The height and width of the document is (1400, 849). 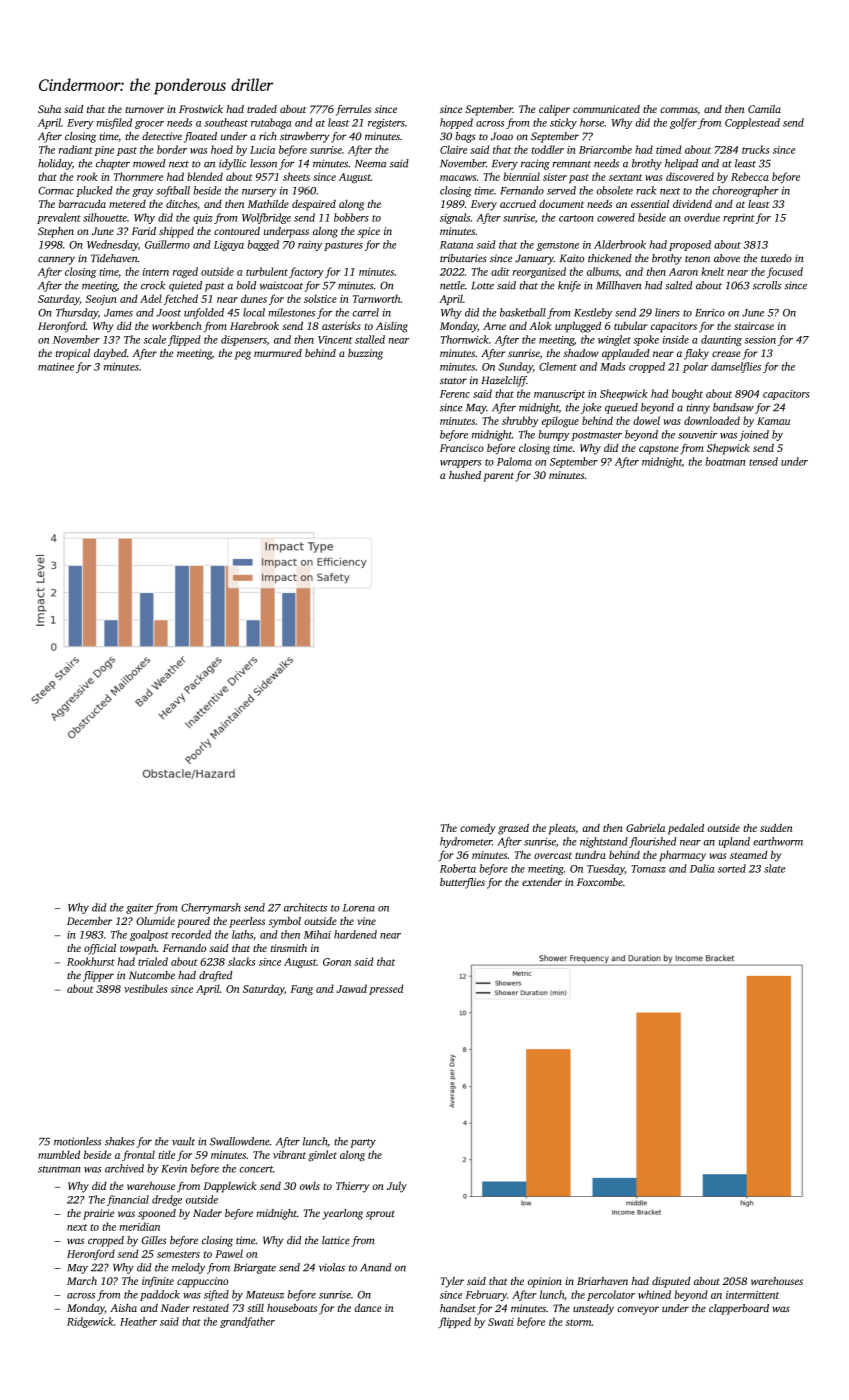 I want to click on capstone, so click(x=659, y=450).
